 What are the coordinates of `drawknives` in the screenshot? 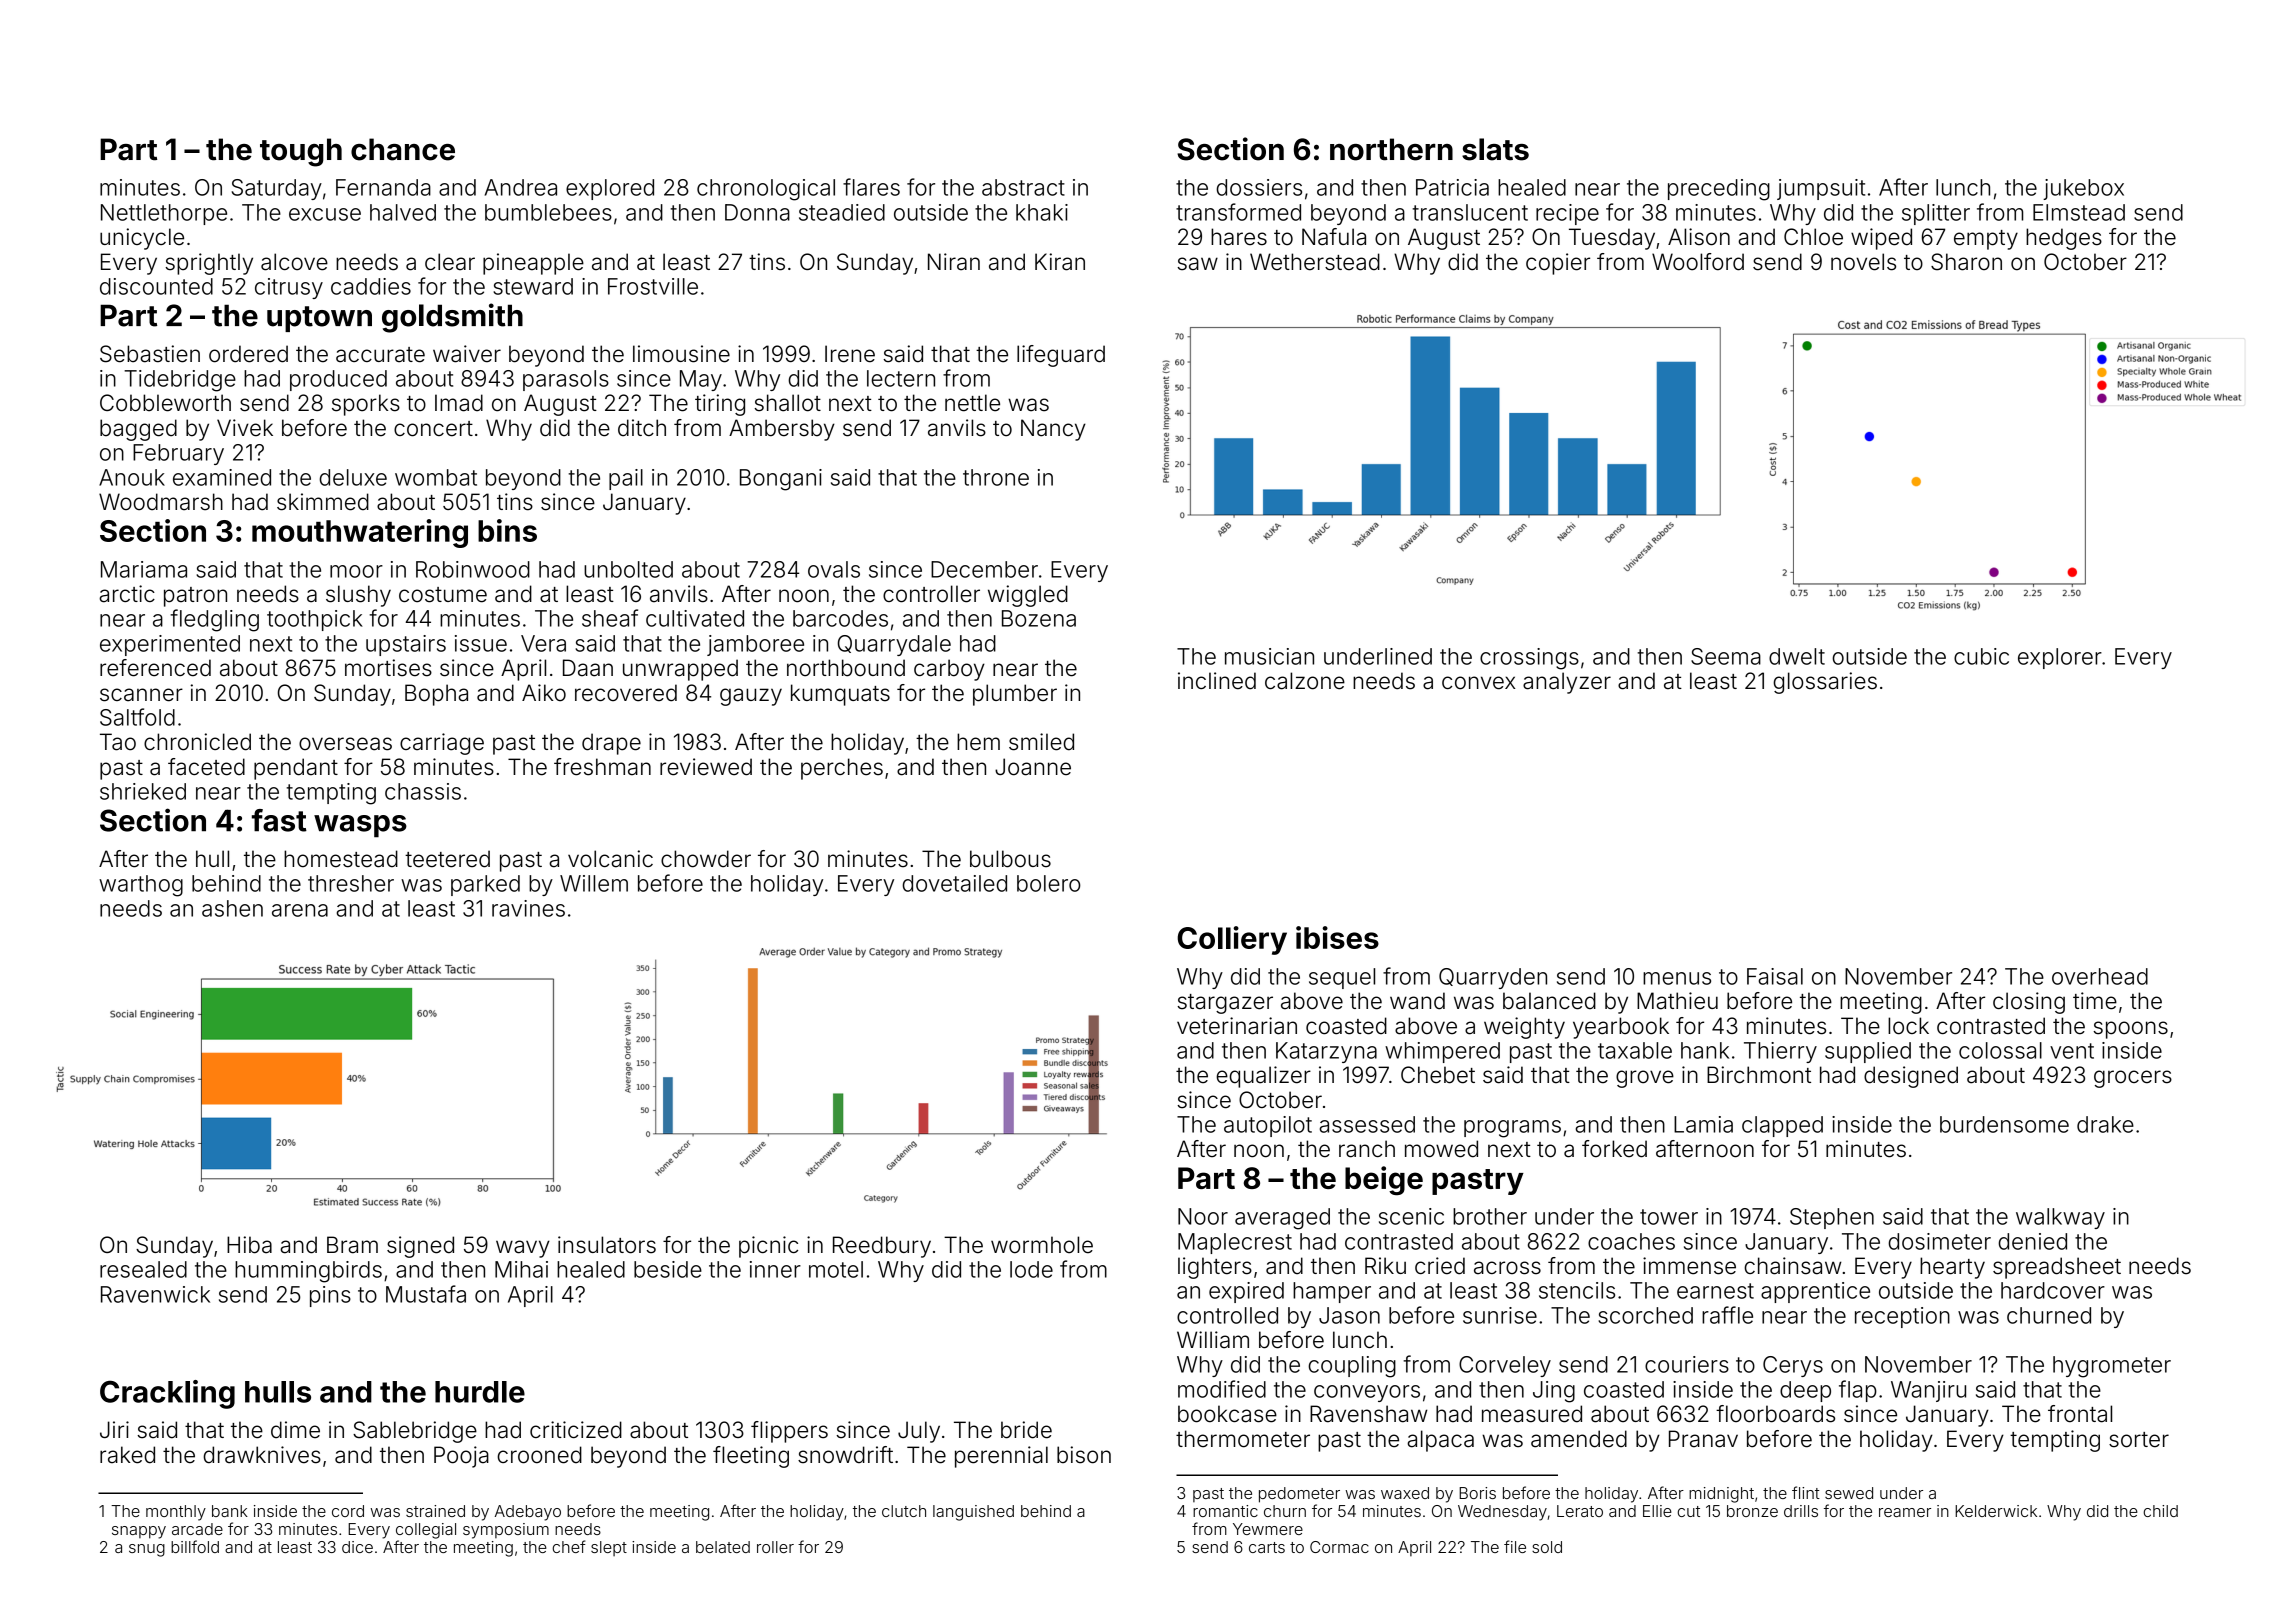 It's located at (262, 1455).
